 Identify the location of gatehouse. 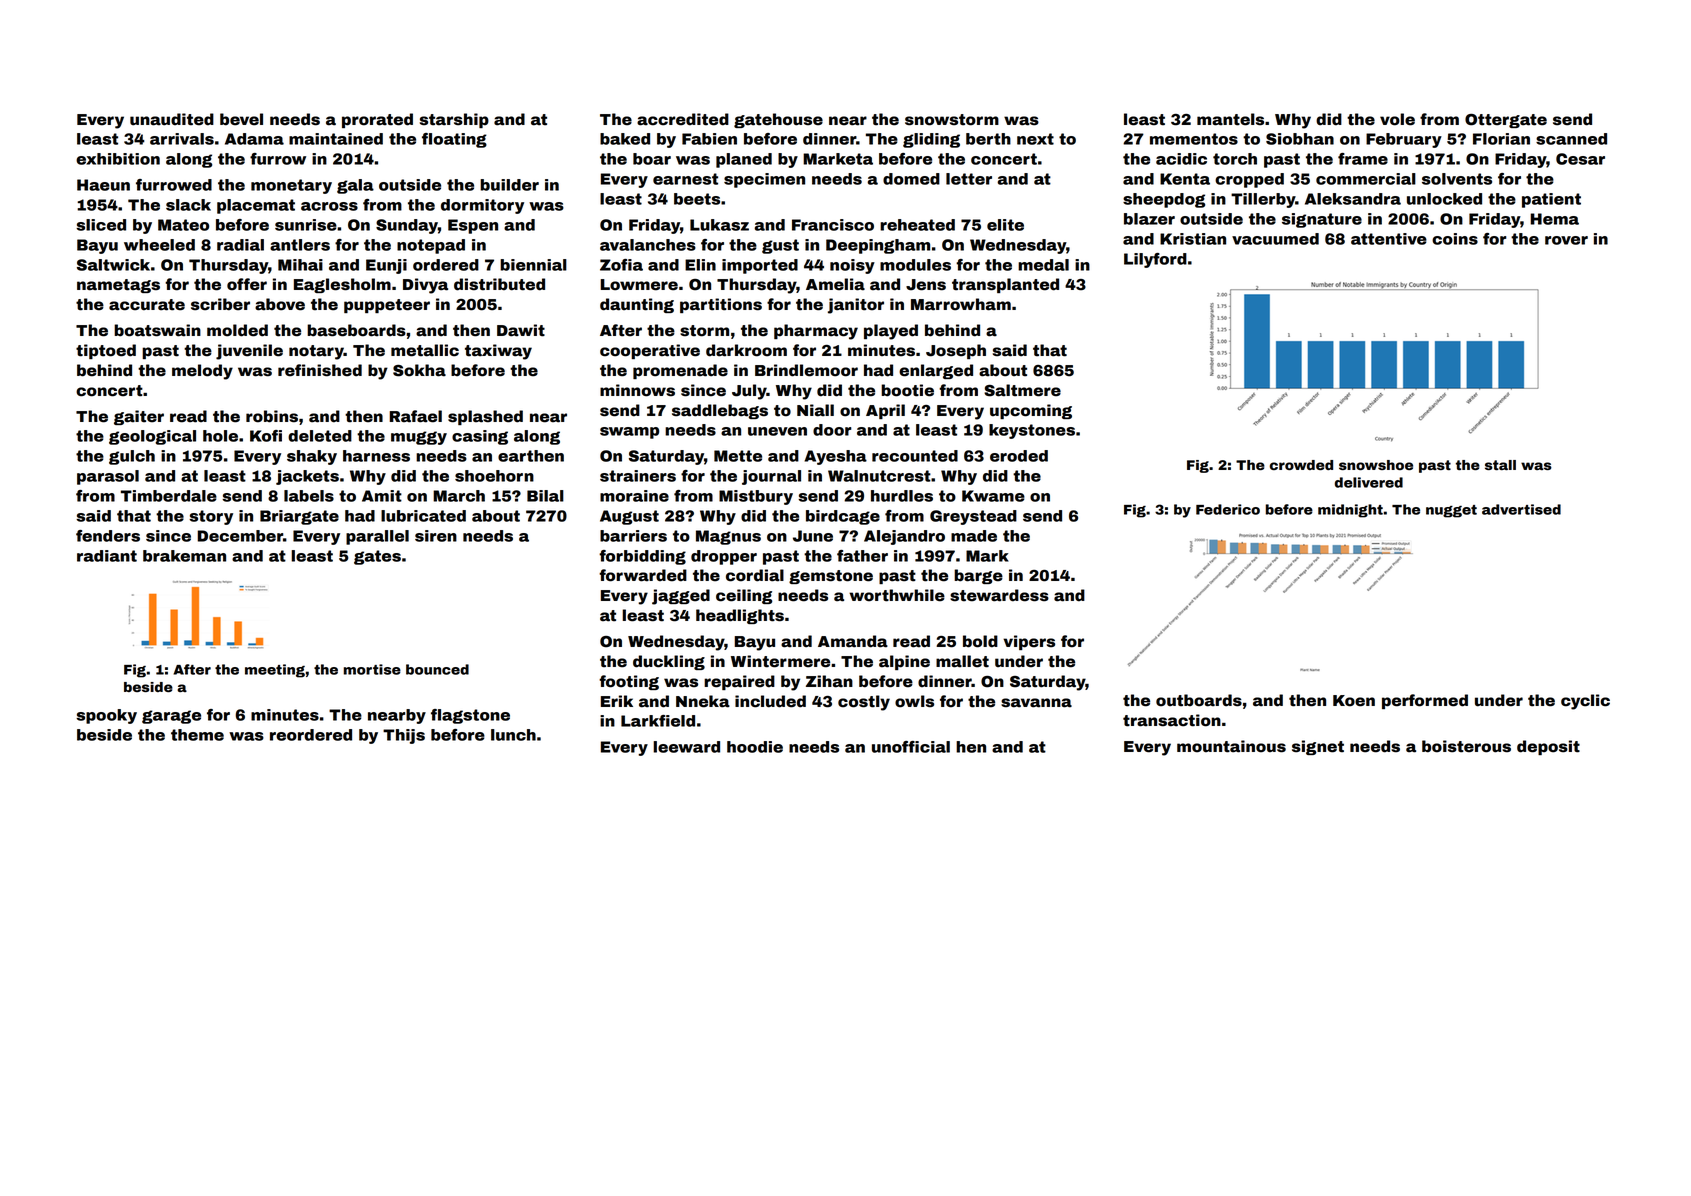
(778, 120).
